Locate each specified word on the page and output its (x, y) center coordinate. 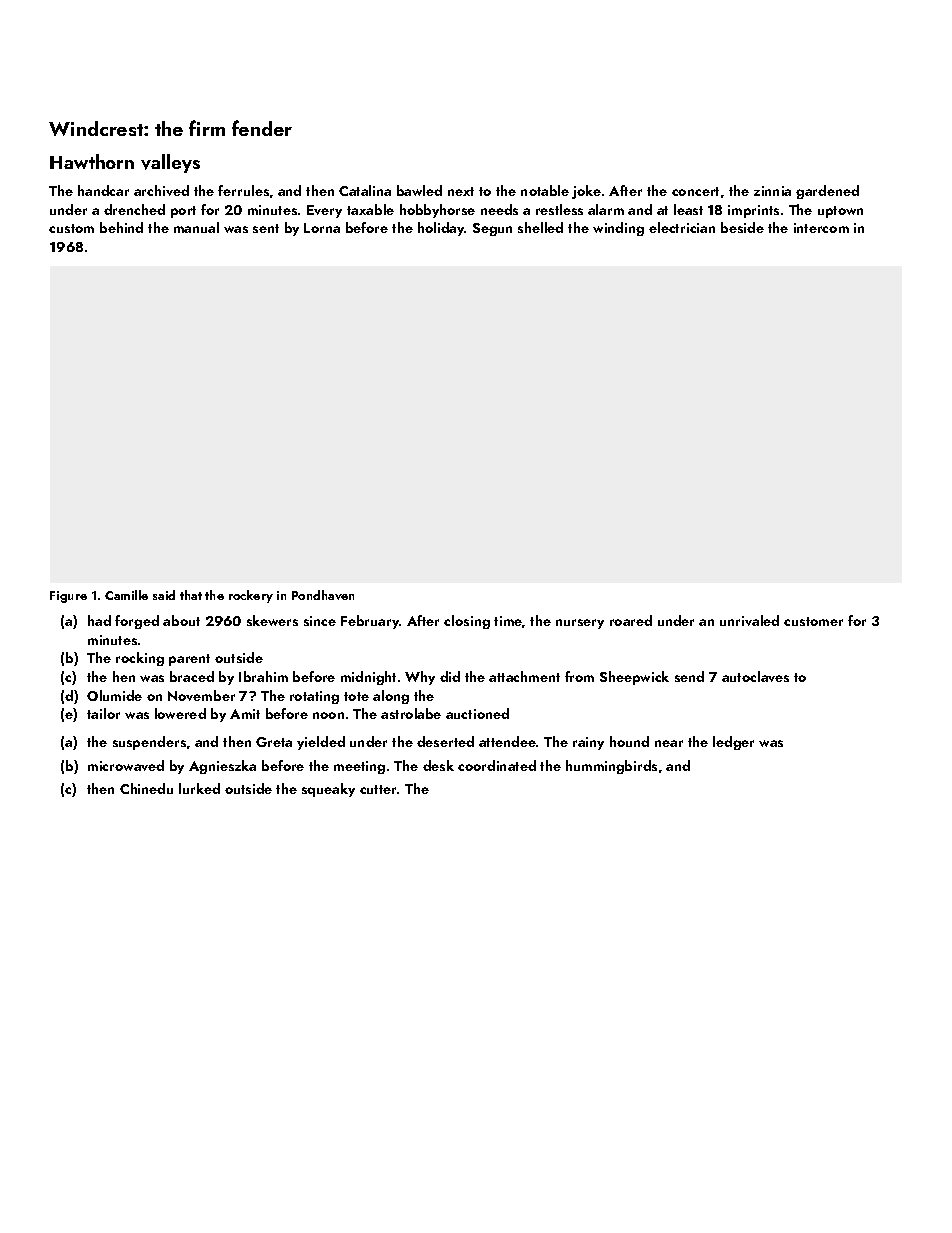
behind (121, 227)
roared (631, 620)
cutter (379, 789)
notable (545, 190)
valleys (170, 163)
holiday (441, 229)
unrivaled (749, 620)
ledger (733, 743)
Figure (68, 597)
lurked (199, 788)
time (508, 621)
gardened (827, 192)
